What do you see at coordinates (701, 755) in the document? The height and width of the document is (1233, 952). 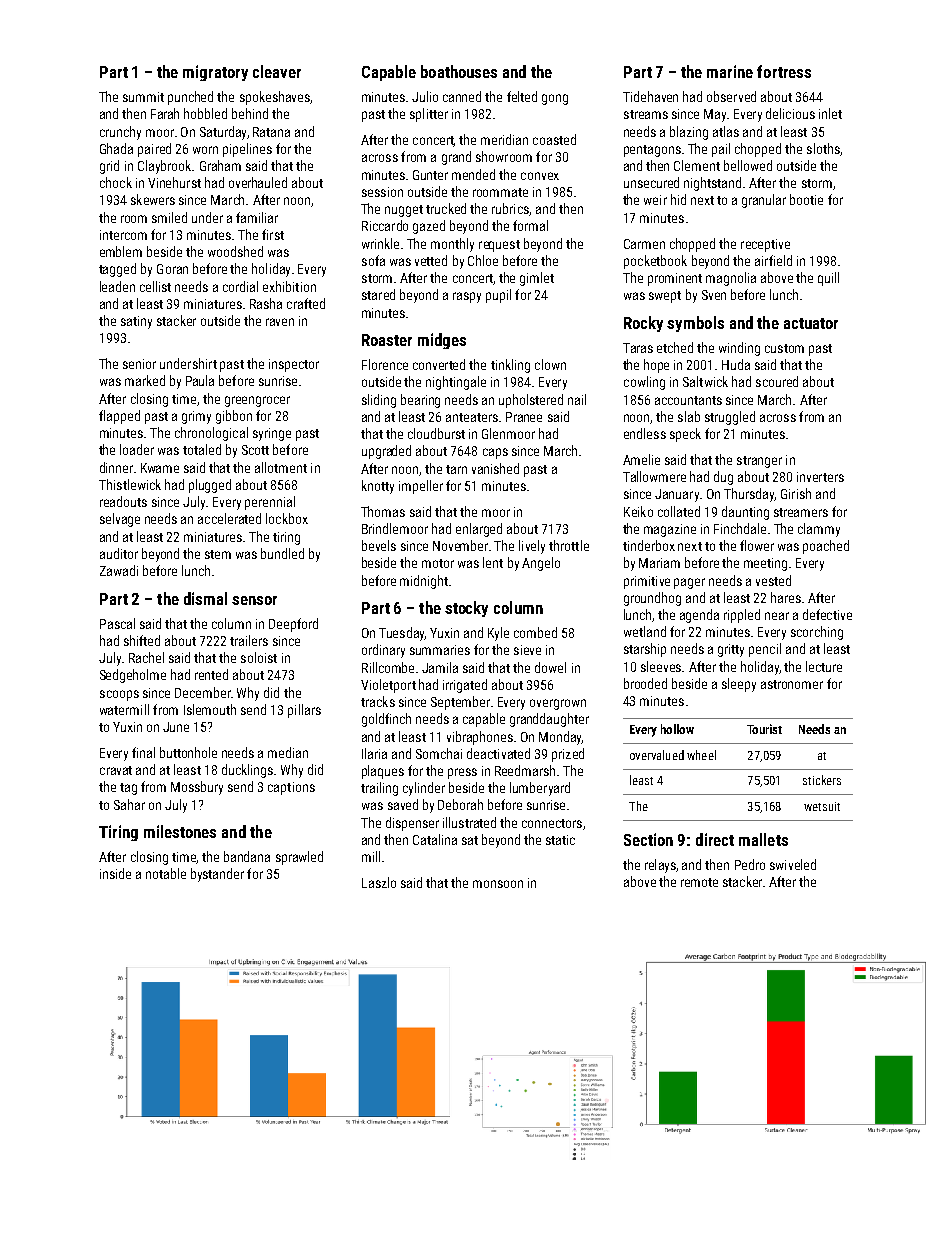 I see `wheel` at bounding box center [701, 755].
